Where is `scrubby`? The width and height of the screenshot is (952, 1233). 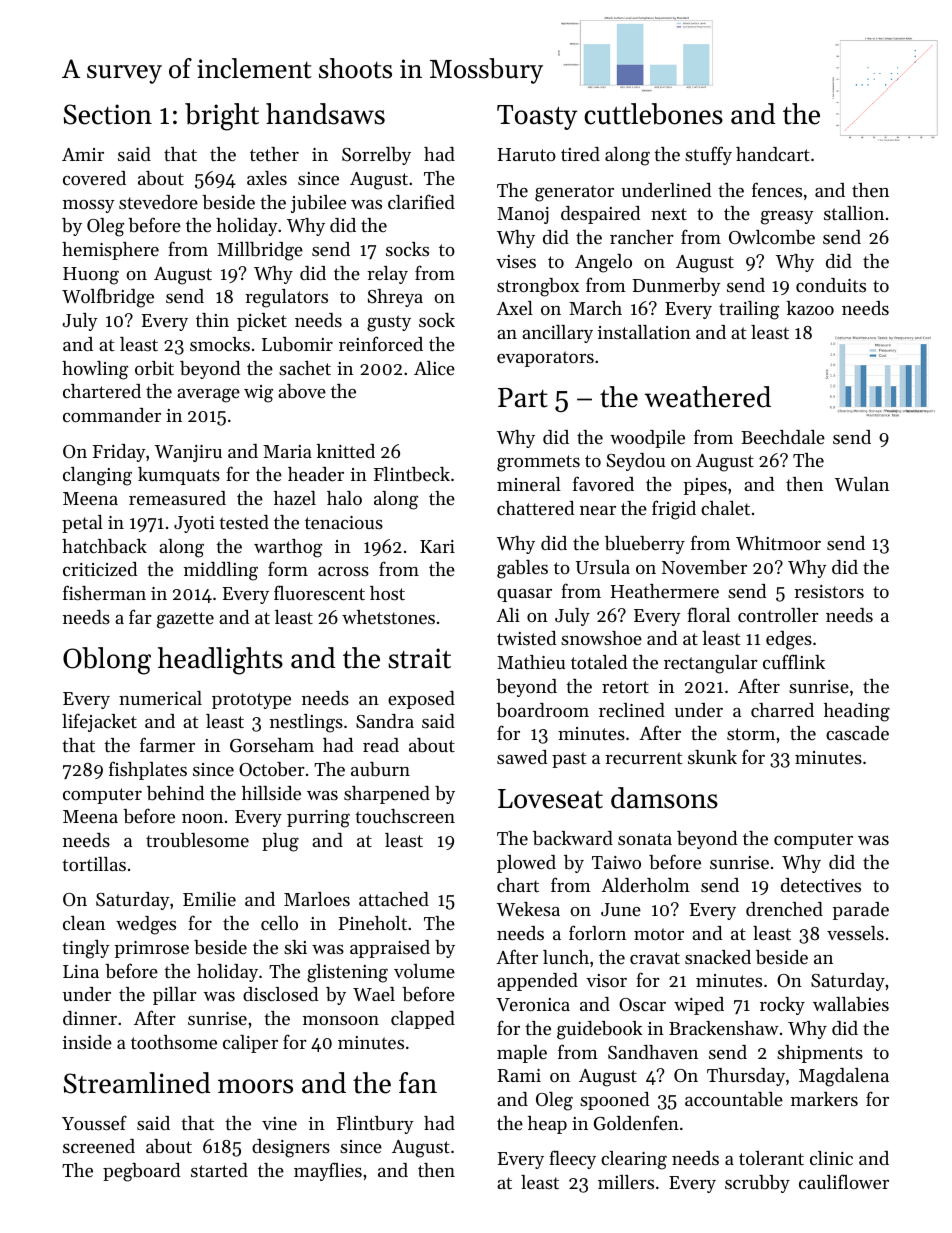 scrubby is located at coordinates (757, 1184).
